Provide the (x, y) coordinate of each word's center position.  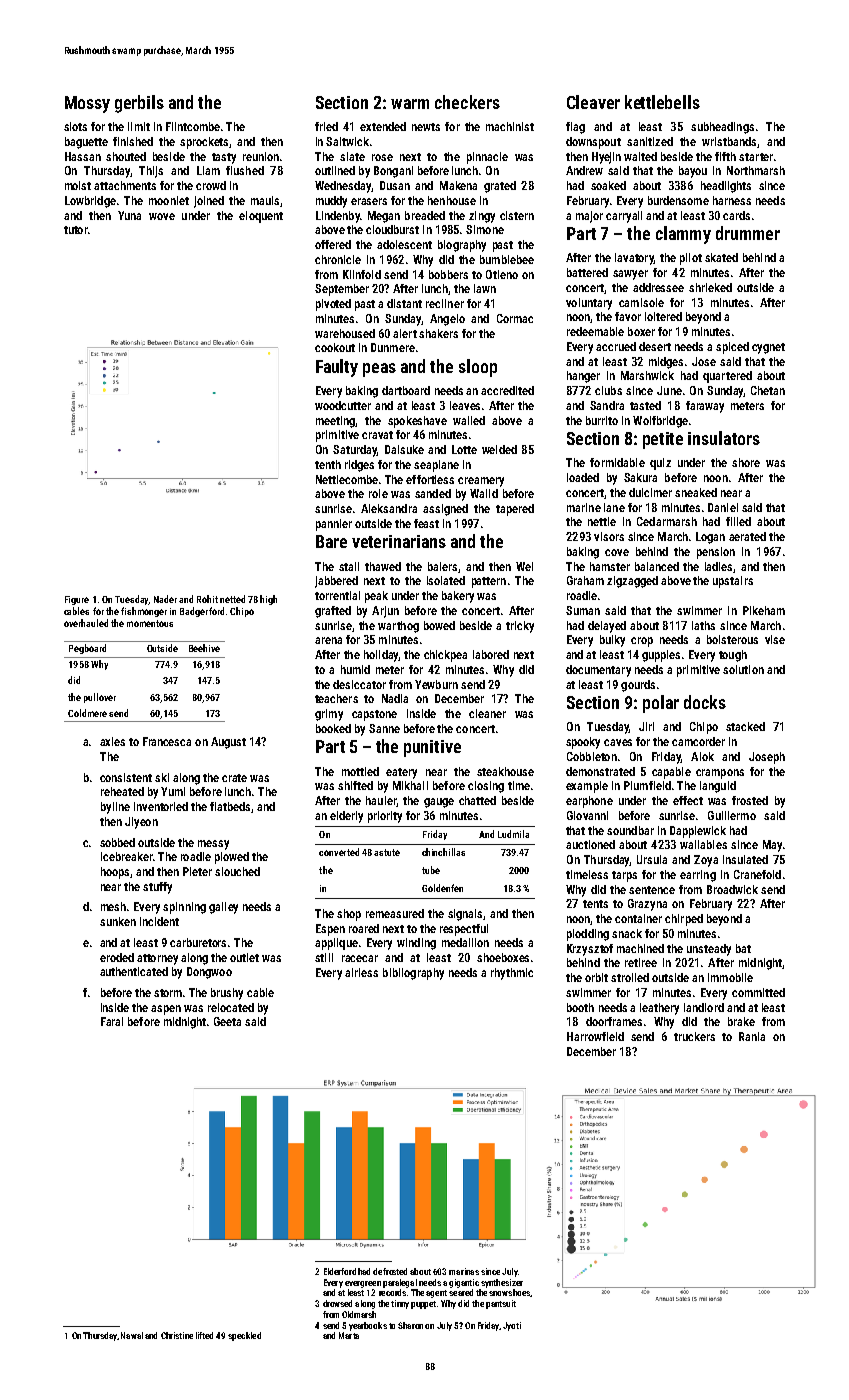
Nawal (132, 1335)
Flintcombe (193, 126)
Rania (752, 1036)
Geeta (227, 1021)
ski (162, 777)
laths (703, 625)
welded (499, 449)
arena (328, 640)
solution (743, 669)
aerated (747, 536)
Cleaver (593, 102)
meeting (335, 422)
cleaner (487, 713)
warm (410, 104)
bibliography (413, 974)
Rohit (207, 599)
